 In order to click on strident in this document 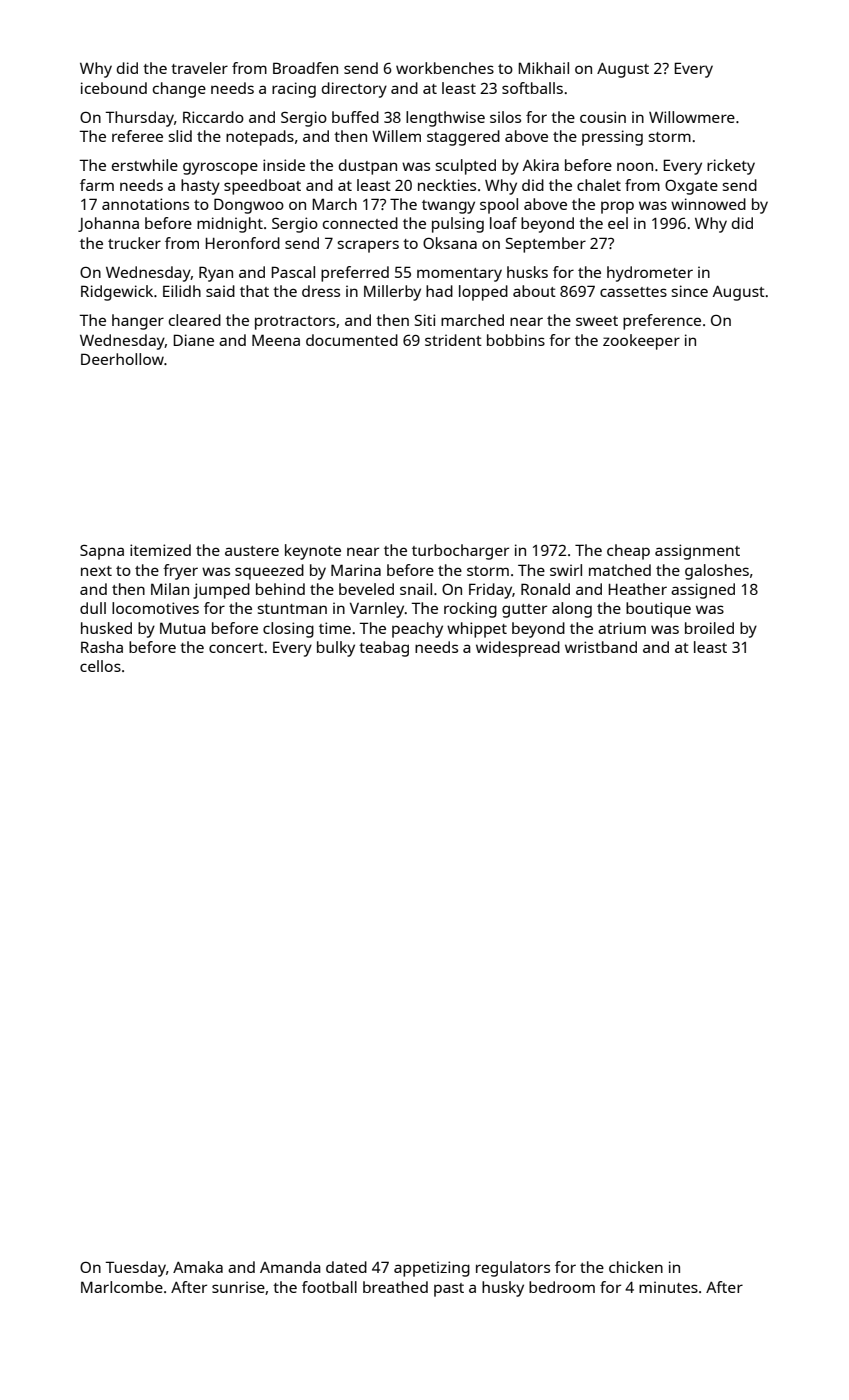, I will do `click(453, 340)`.
